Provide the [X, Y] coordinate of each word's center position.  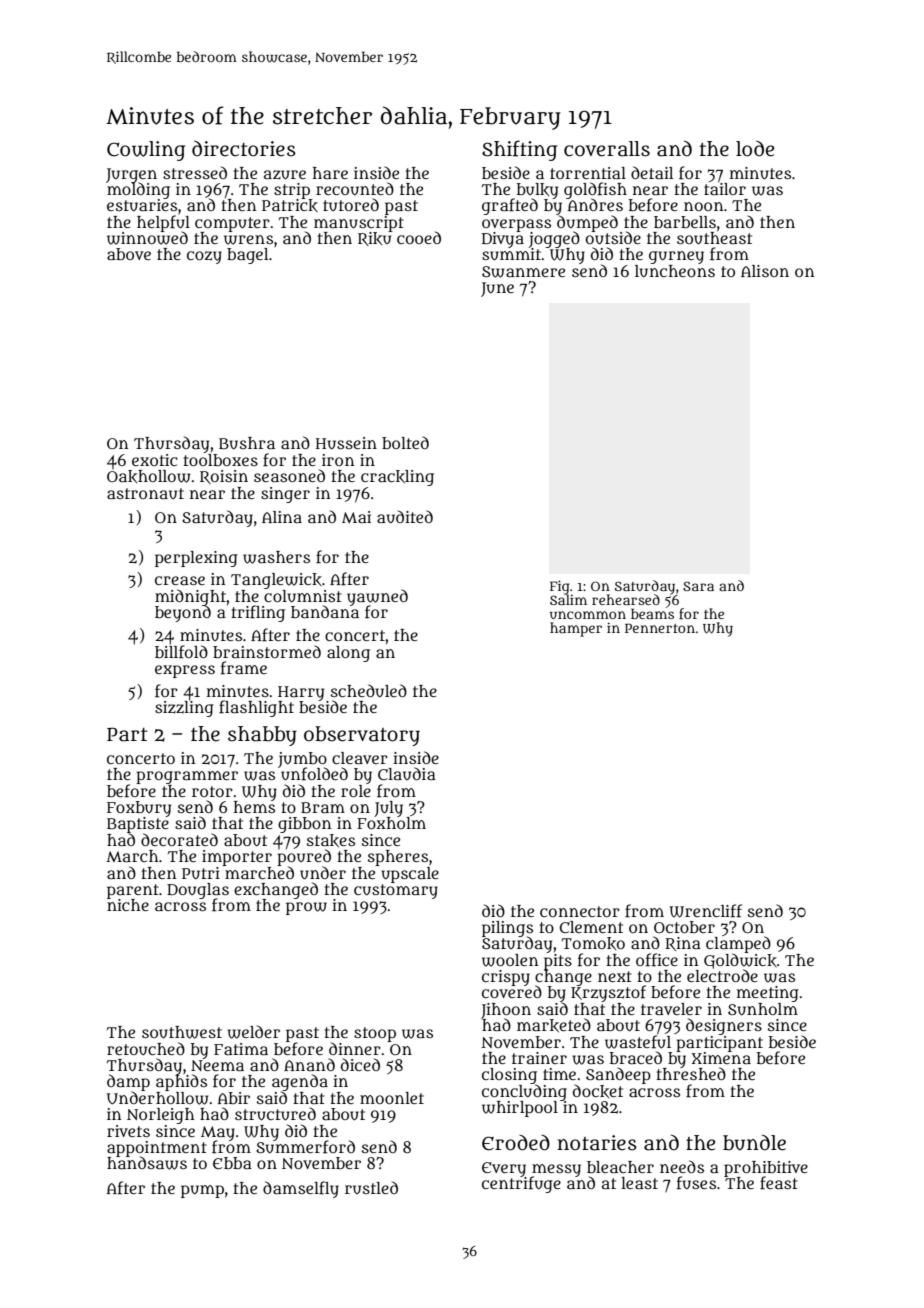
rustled [371, 1187]
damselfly [301, 1189]
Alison [765, 271]
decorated [179, 839]
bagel [248, 256]
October [684, 927]
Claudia [407, 773]
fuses [696, 1183]
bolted [405, 442]
